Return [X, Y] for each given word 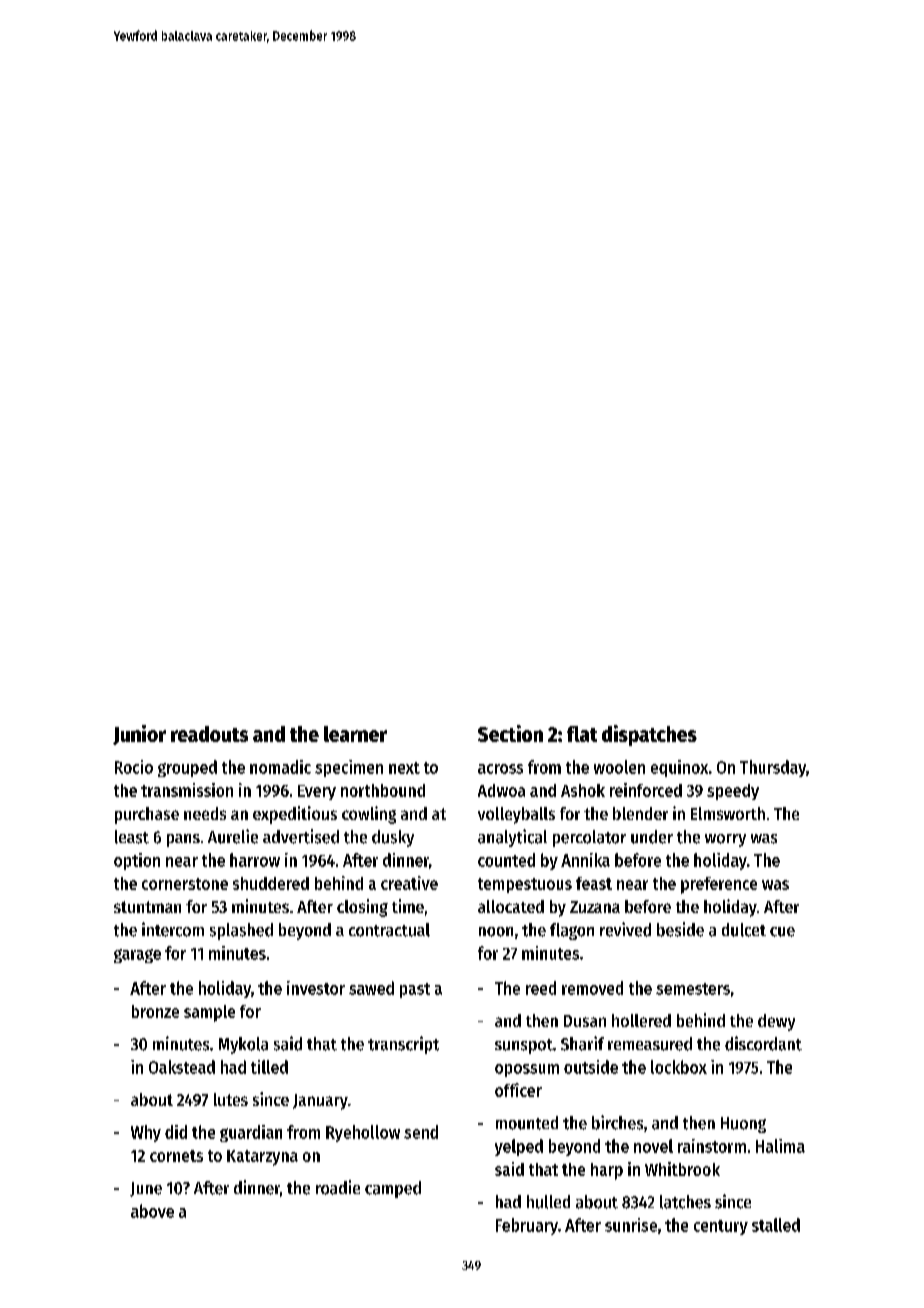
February [527, 1226]
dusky [393, 838]
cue [782, 932]
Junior [139, 735]
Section [510, 733]
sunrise [631, 1225]
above [152, 1211]
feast [594, 883]
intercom [173, 929]
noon [496, 932]
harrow [255, 860]
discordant [763, 1043]
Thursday [773, 768]
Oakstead [182, 1067]
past [415, 990]
